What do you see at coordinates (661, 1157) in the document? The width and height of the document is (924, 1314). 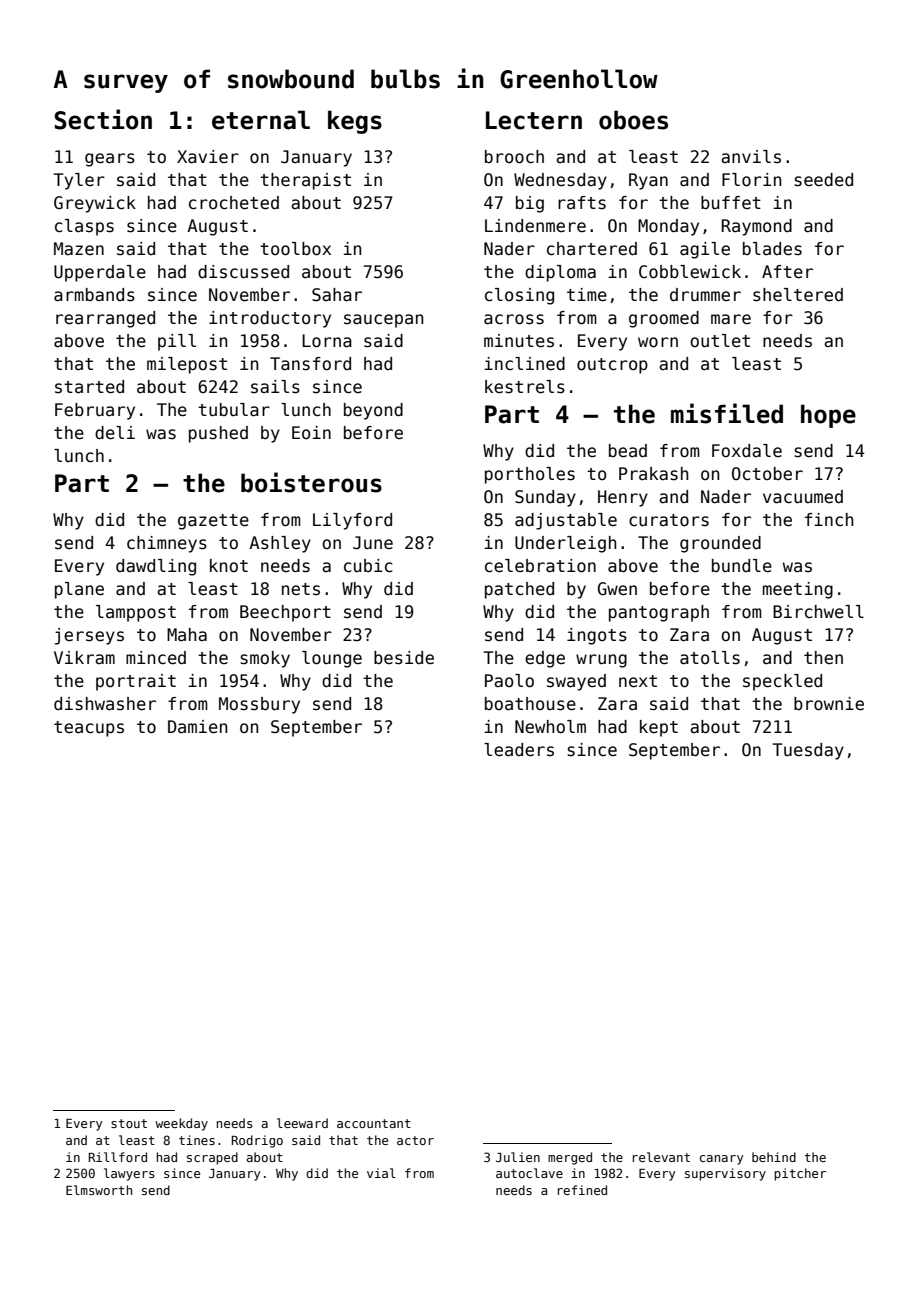 I see `relevant` at bounding box center [661, 1157].
